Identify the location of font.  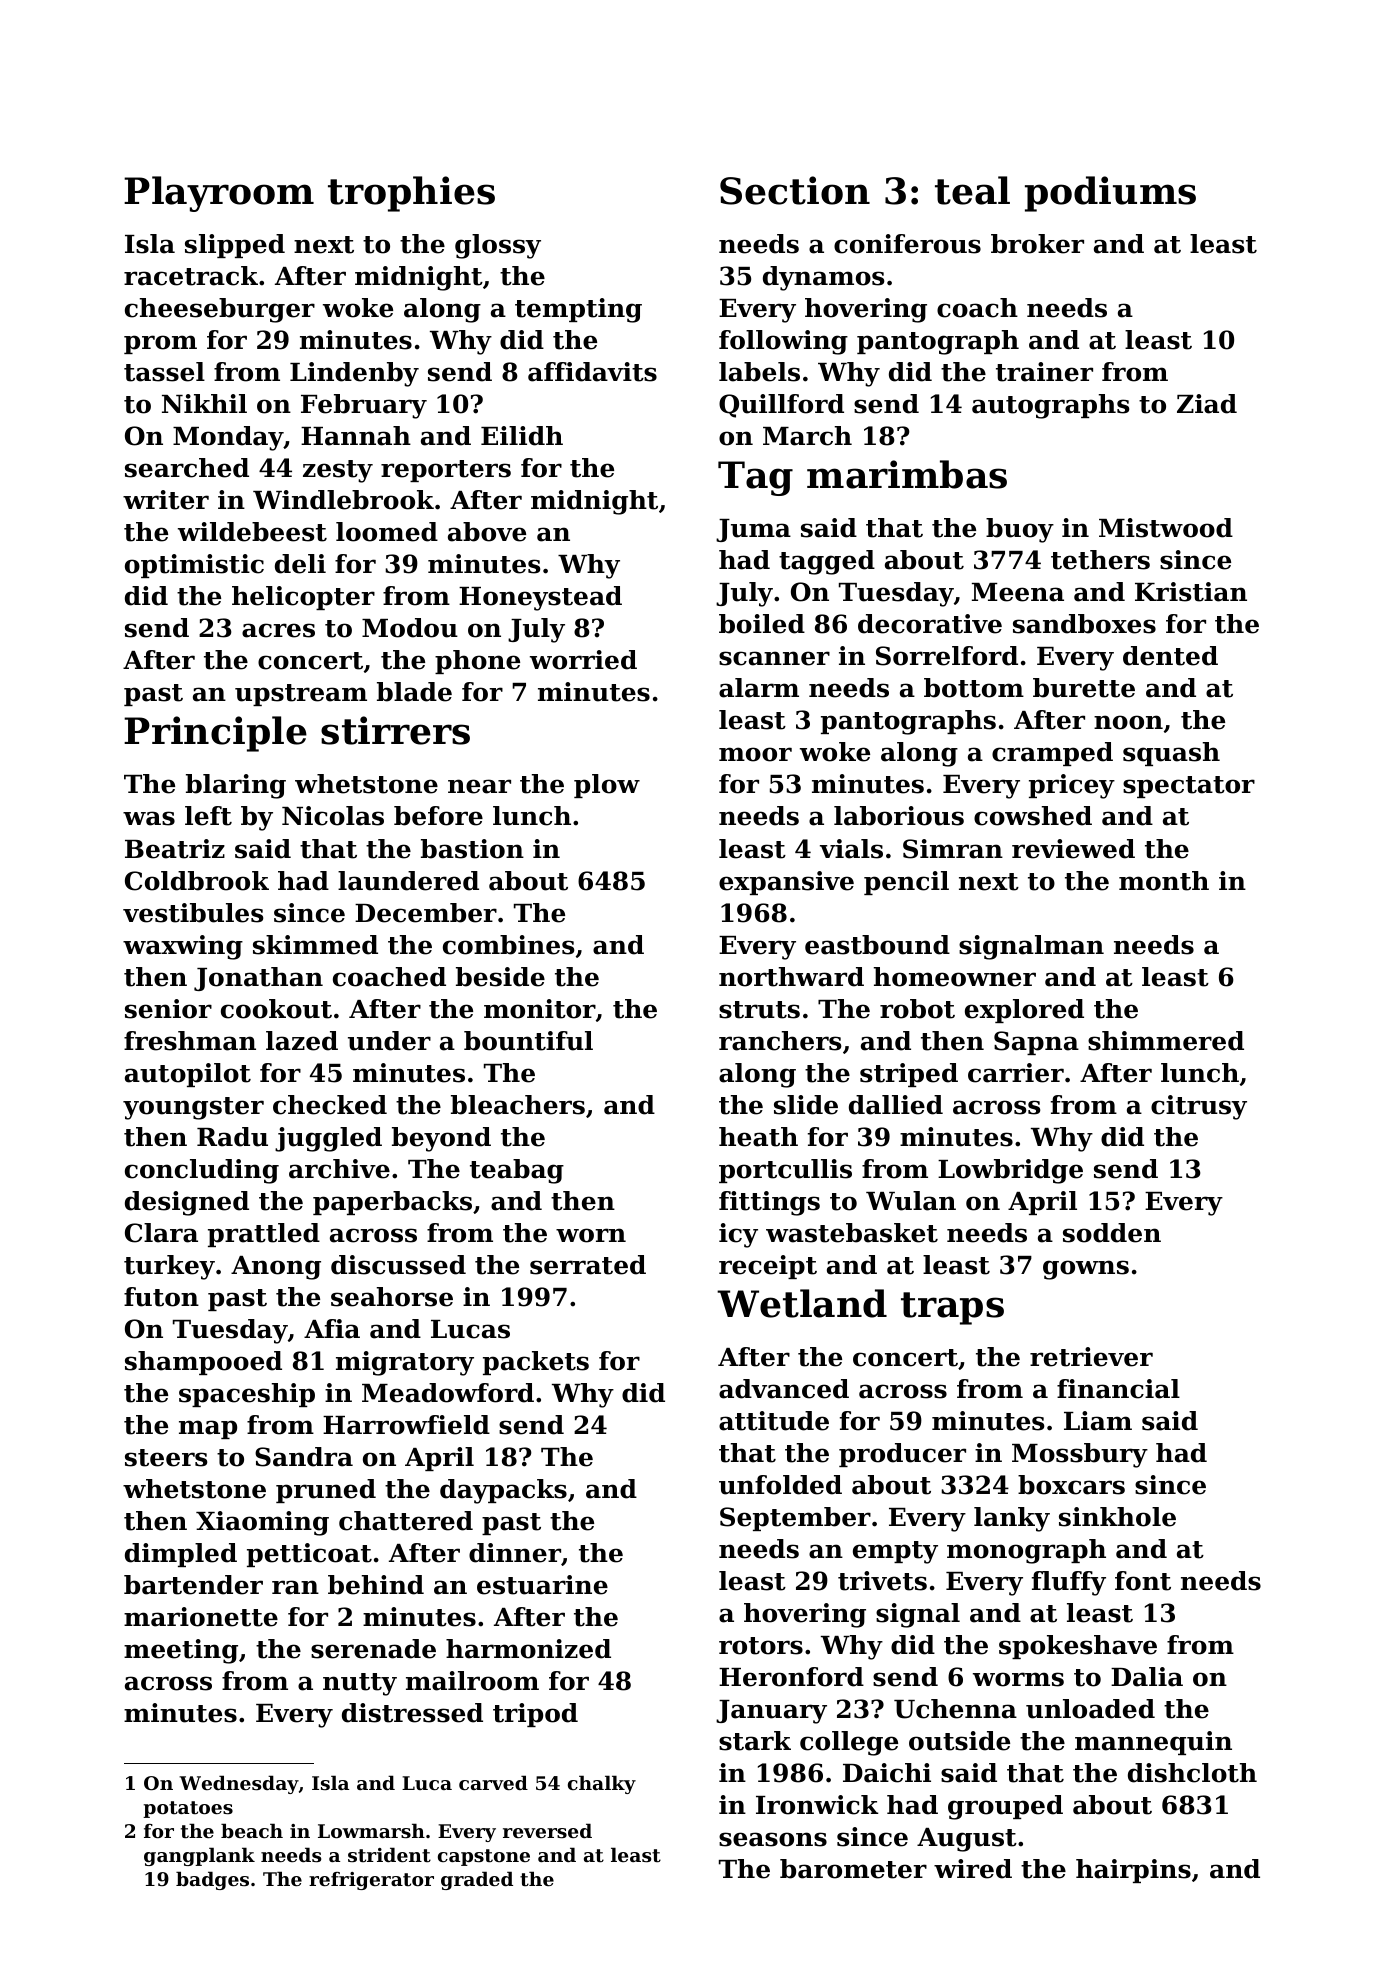
(1143, 1581).
